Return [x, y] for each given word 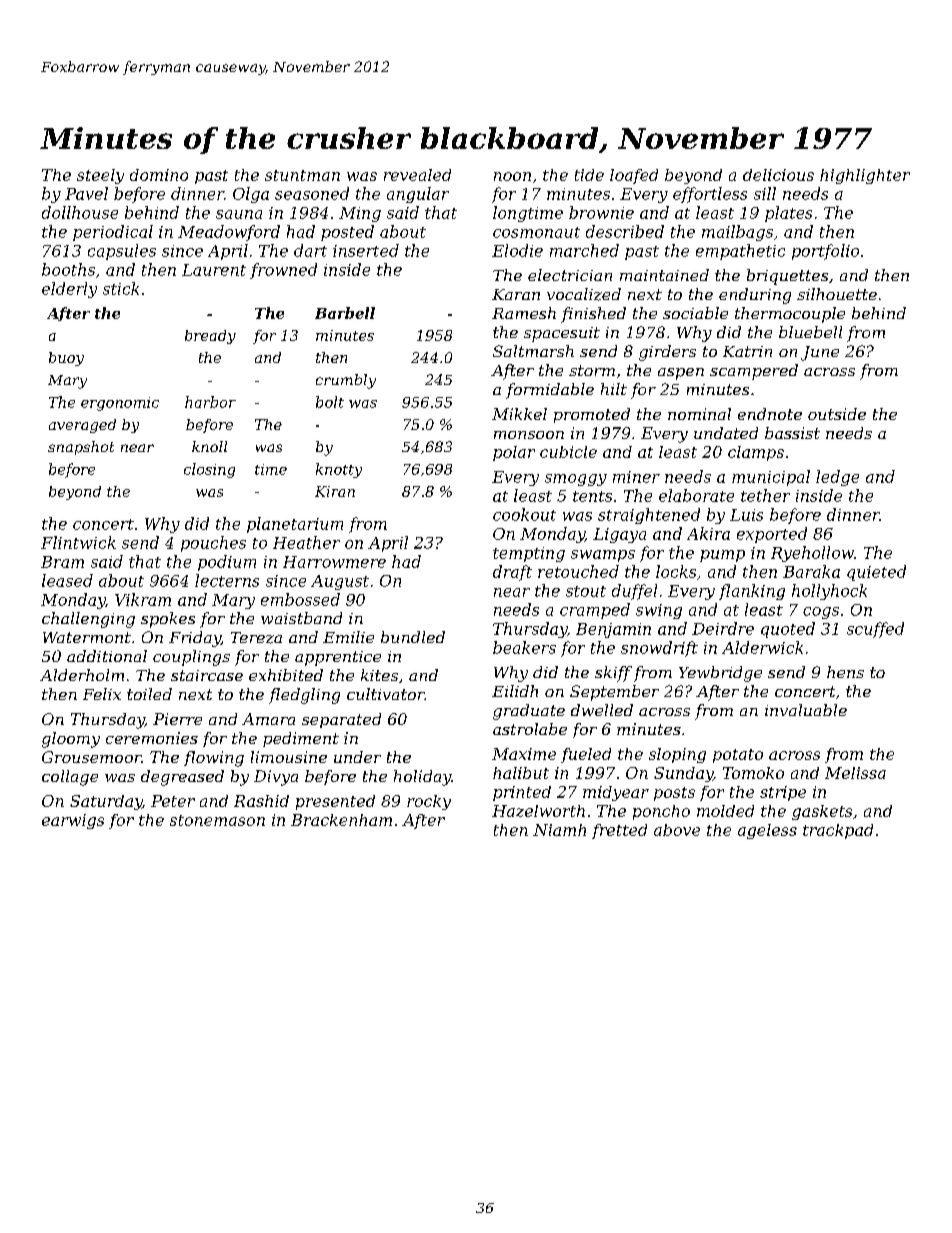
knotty [339, 470]
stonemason [217, 820]
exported [772, 535]
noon [512, 176]
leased [67, 580]
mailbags [737, 233]
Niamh [559, 830]
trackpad [838, 831]
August [340, 582]
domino [159, 175]
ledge [837, 478]
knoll [209, 446]
